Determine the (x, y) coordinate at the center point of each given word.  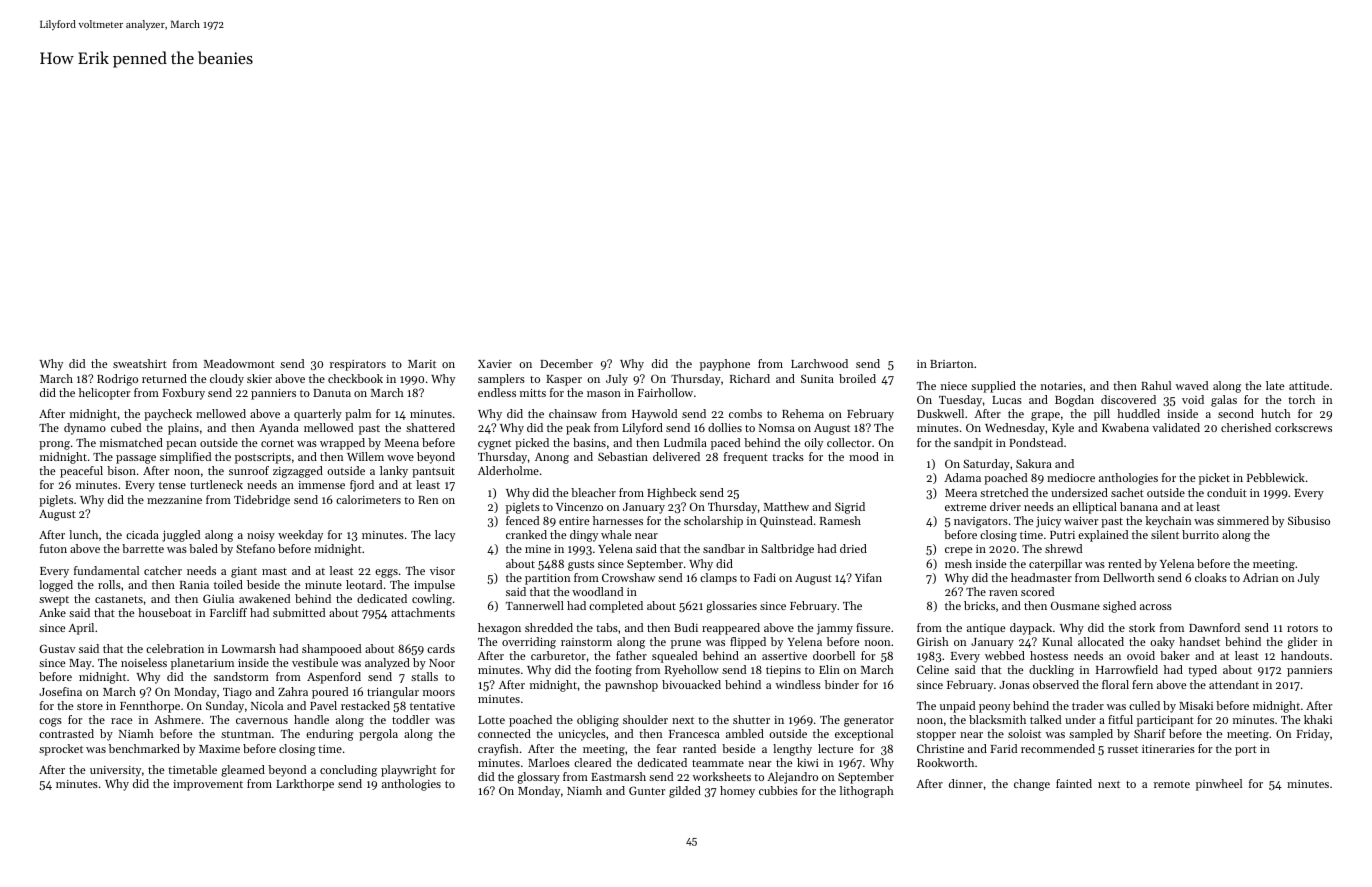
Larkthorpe (305, 785)
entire (574, 521)
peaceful (81, 472)
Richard (750, 378)
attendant (1234, 684)
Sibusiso (1309, 520)
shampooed (331, 650)
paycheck (168, 415)
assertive (784, 656)
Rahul (1156, 385)
